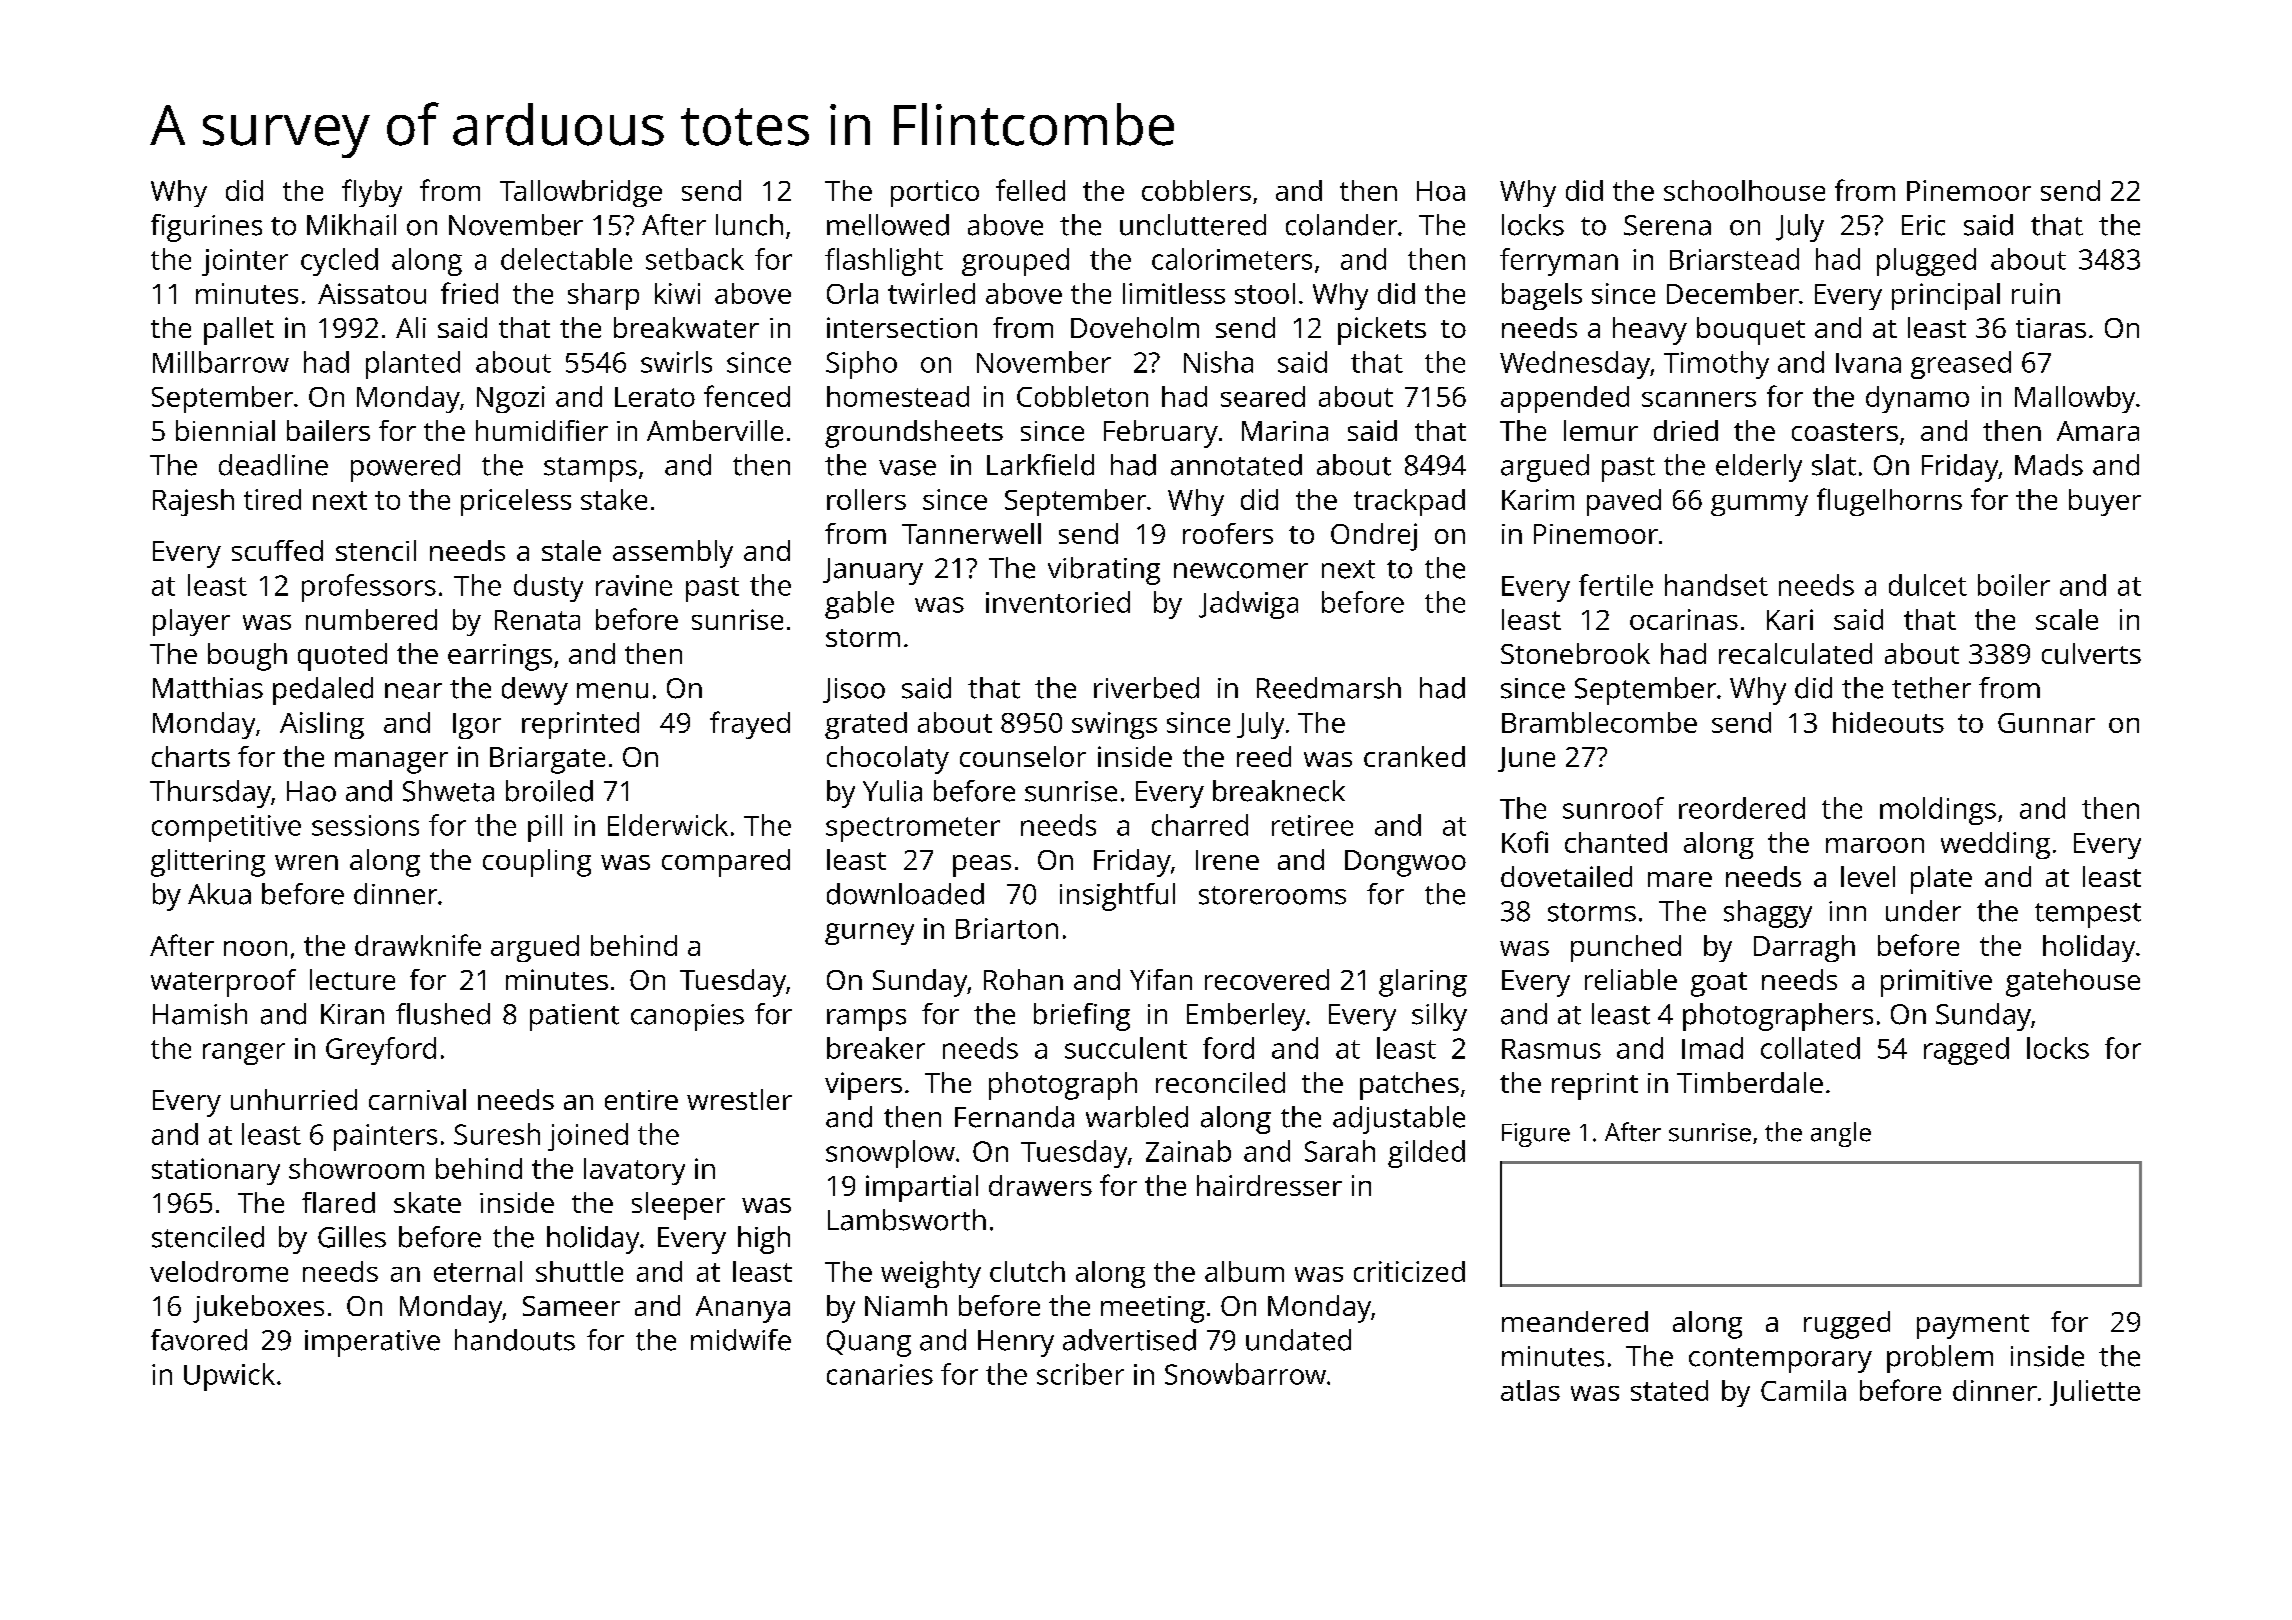 The image size is (2292, 1620). I want to click on handouts, so click(515, 1340).
